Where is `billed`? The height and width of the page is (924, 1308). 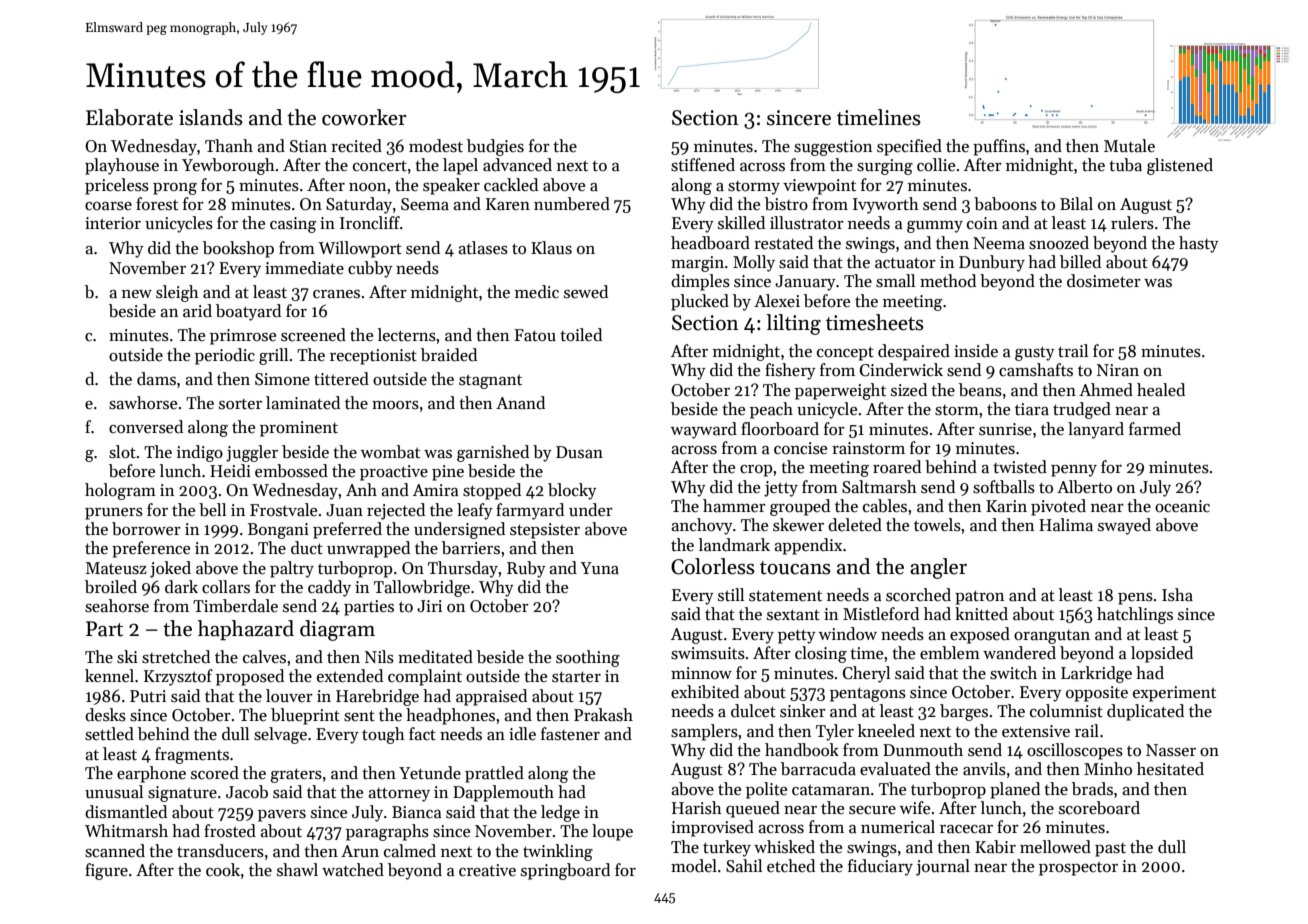 billed is located at coordinates (1080, 262).
